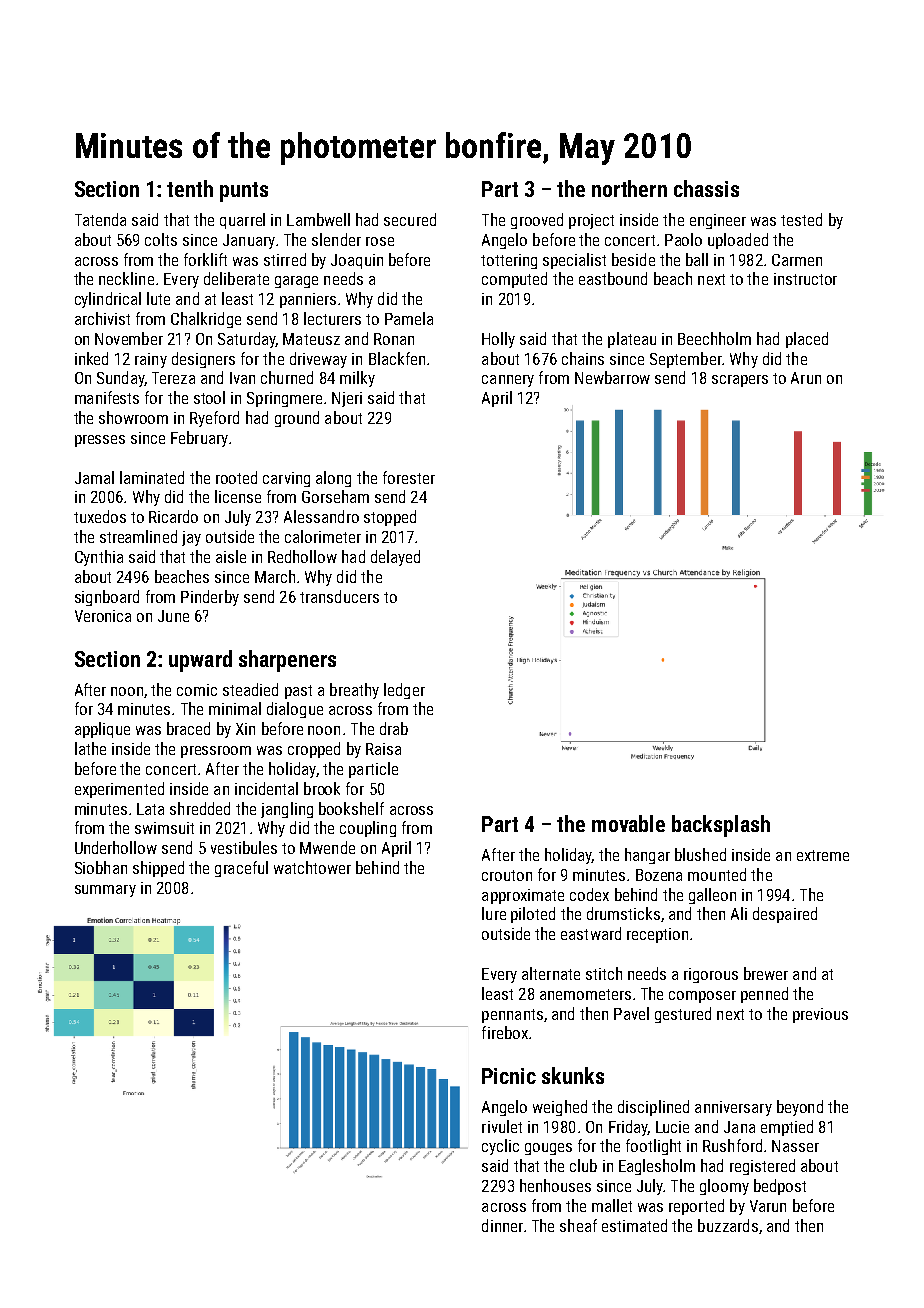  What do you see at coordinates (632, 340) in the screenshot?
I see `plateau` at bounding box center [632, 340].
